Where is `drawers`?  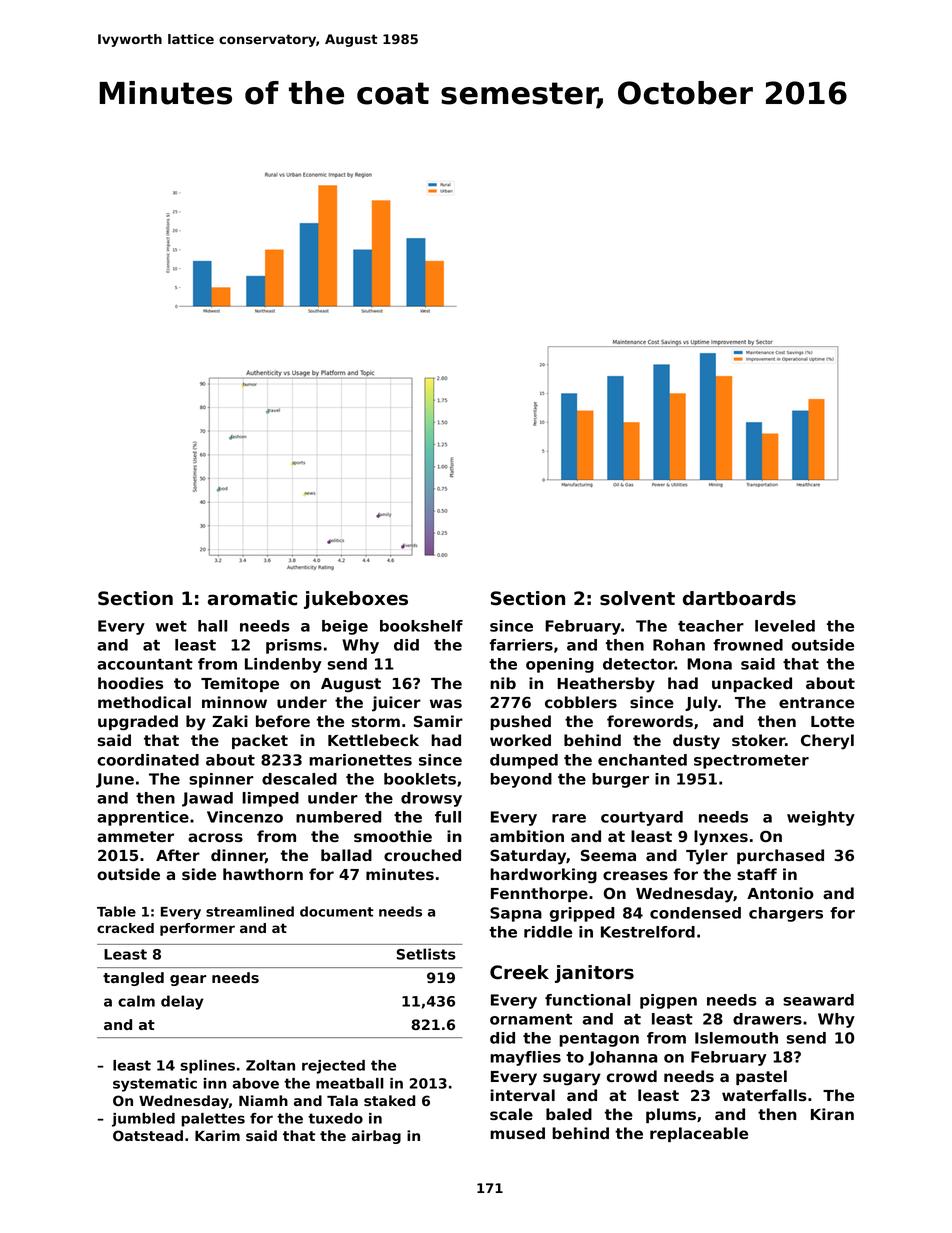
drawers is located at coordinates (767, 1019).
